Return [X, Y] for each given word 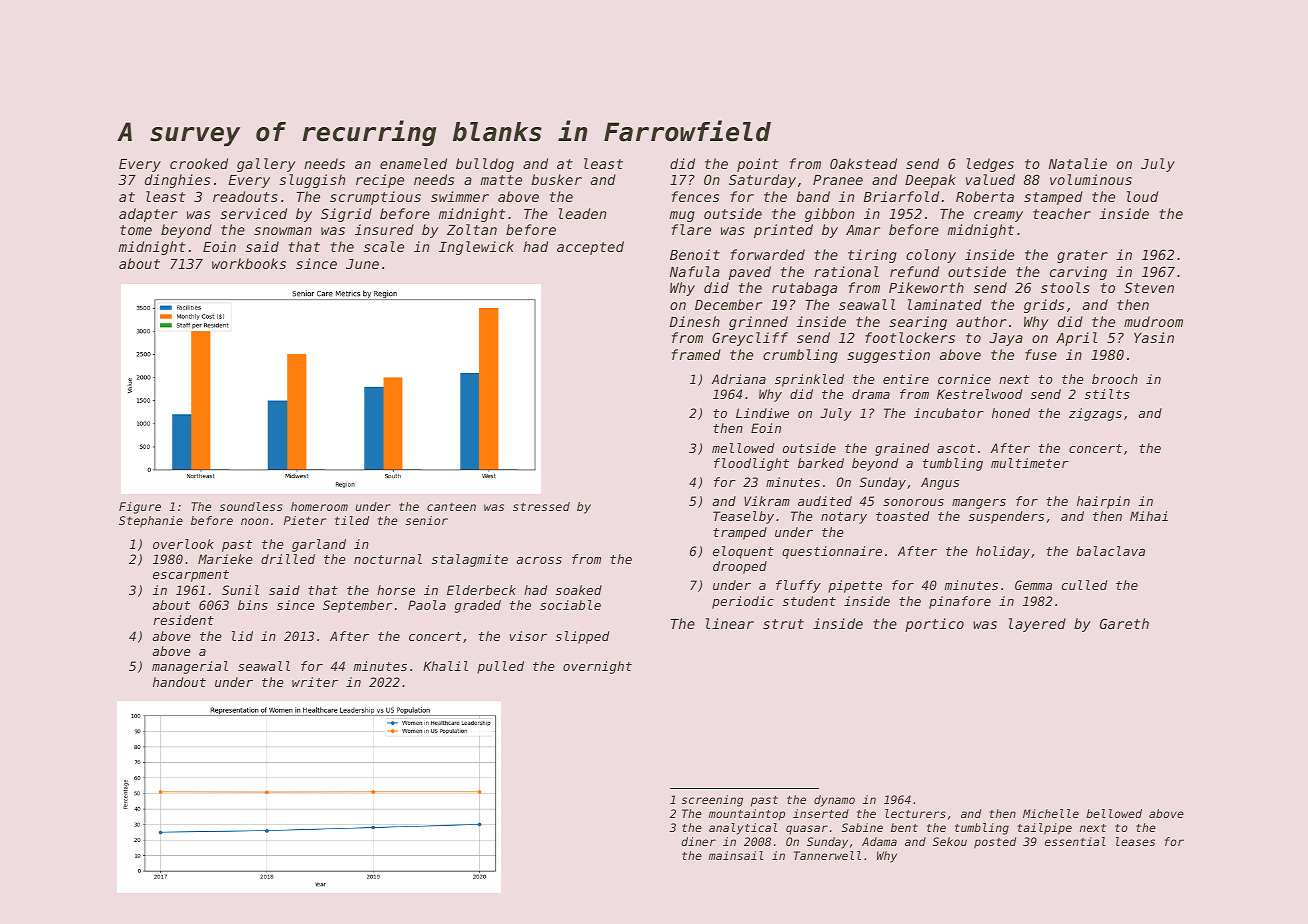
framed [696, 354]
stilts [1107, 394]
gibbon [829, 215]
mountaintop [747, 815]
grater [1082, 256]
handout [179, 682]
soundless [251, 506]
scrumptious [375, 198]
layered [1037, 625]
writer [315, 682]
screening [712, 801]
